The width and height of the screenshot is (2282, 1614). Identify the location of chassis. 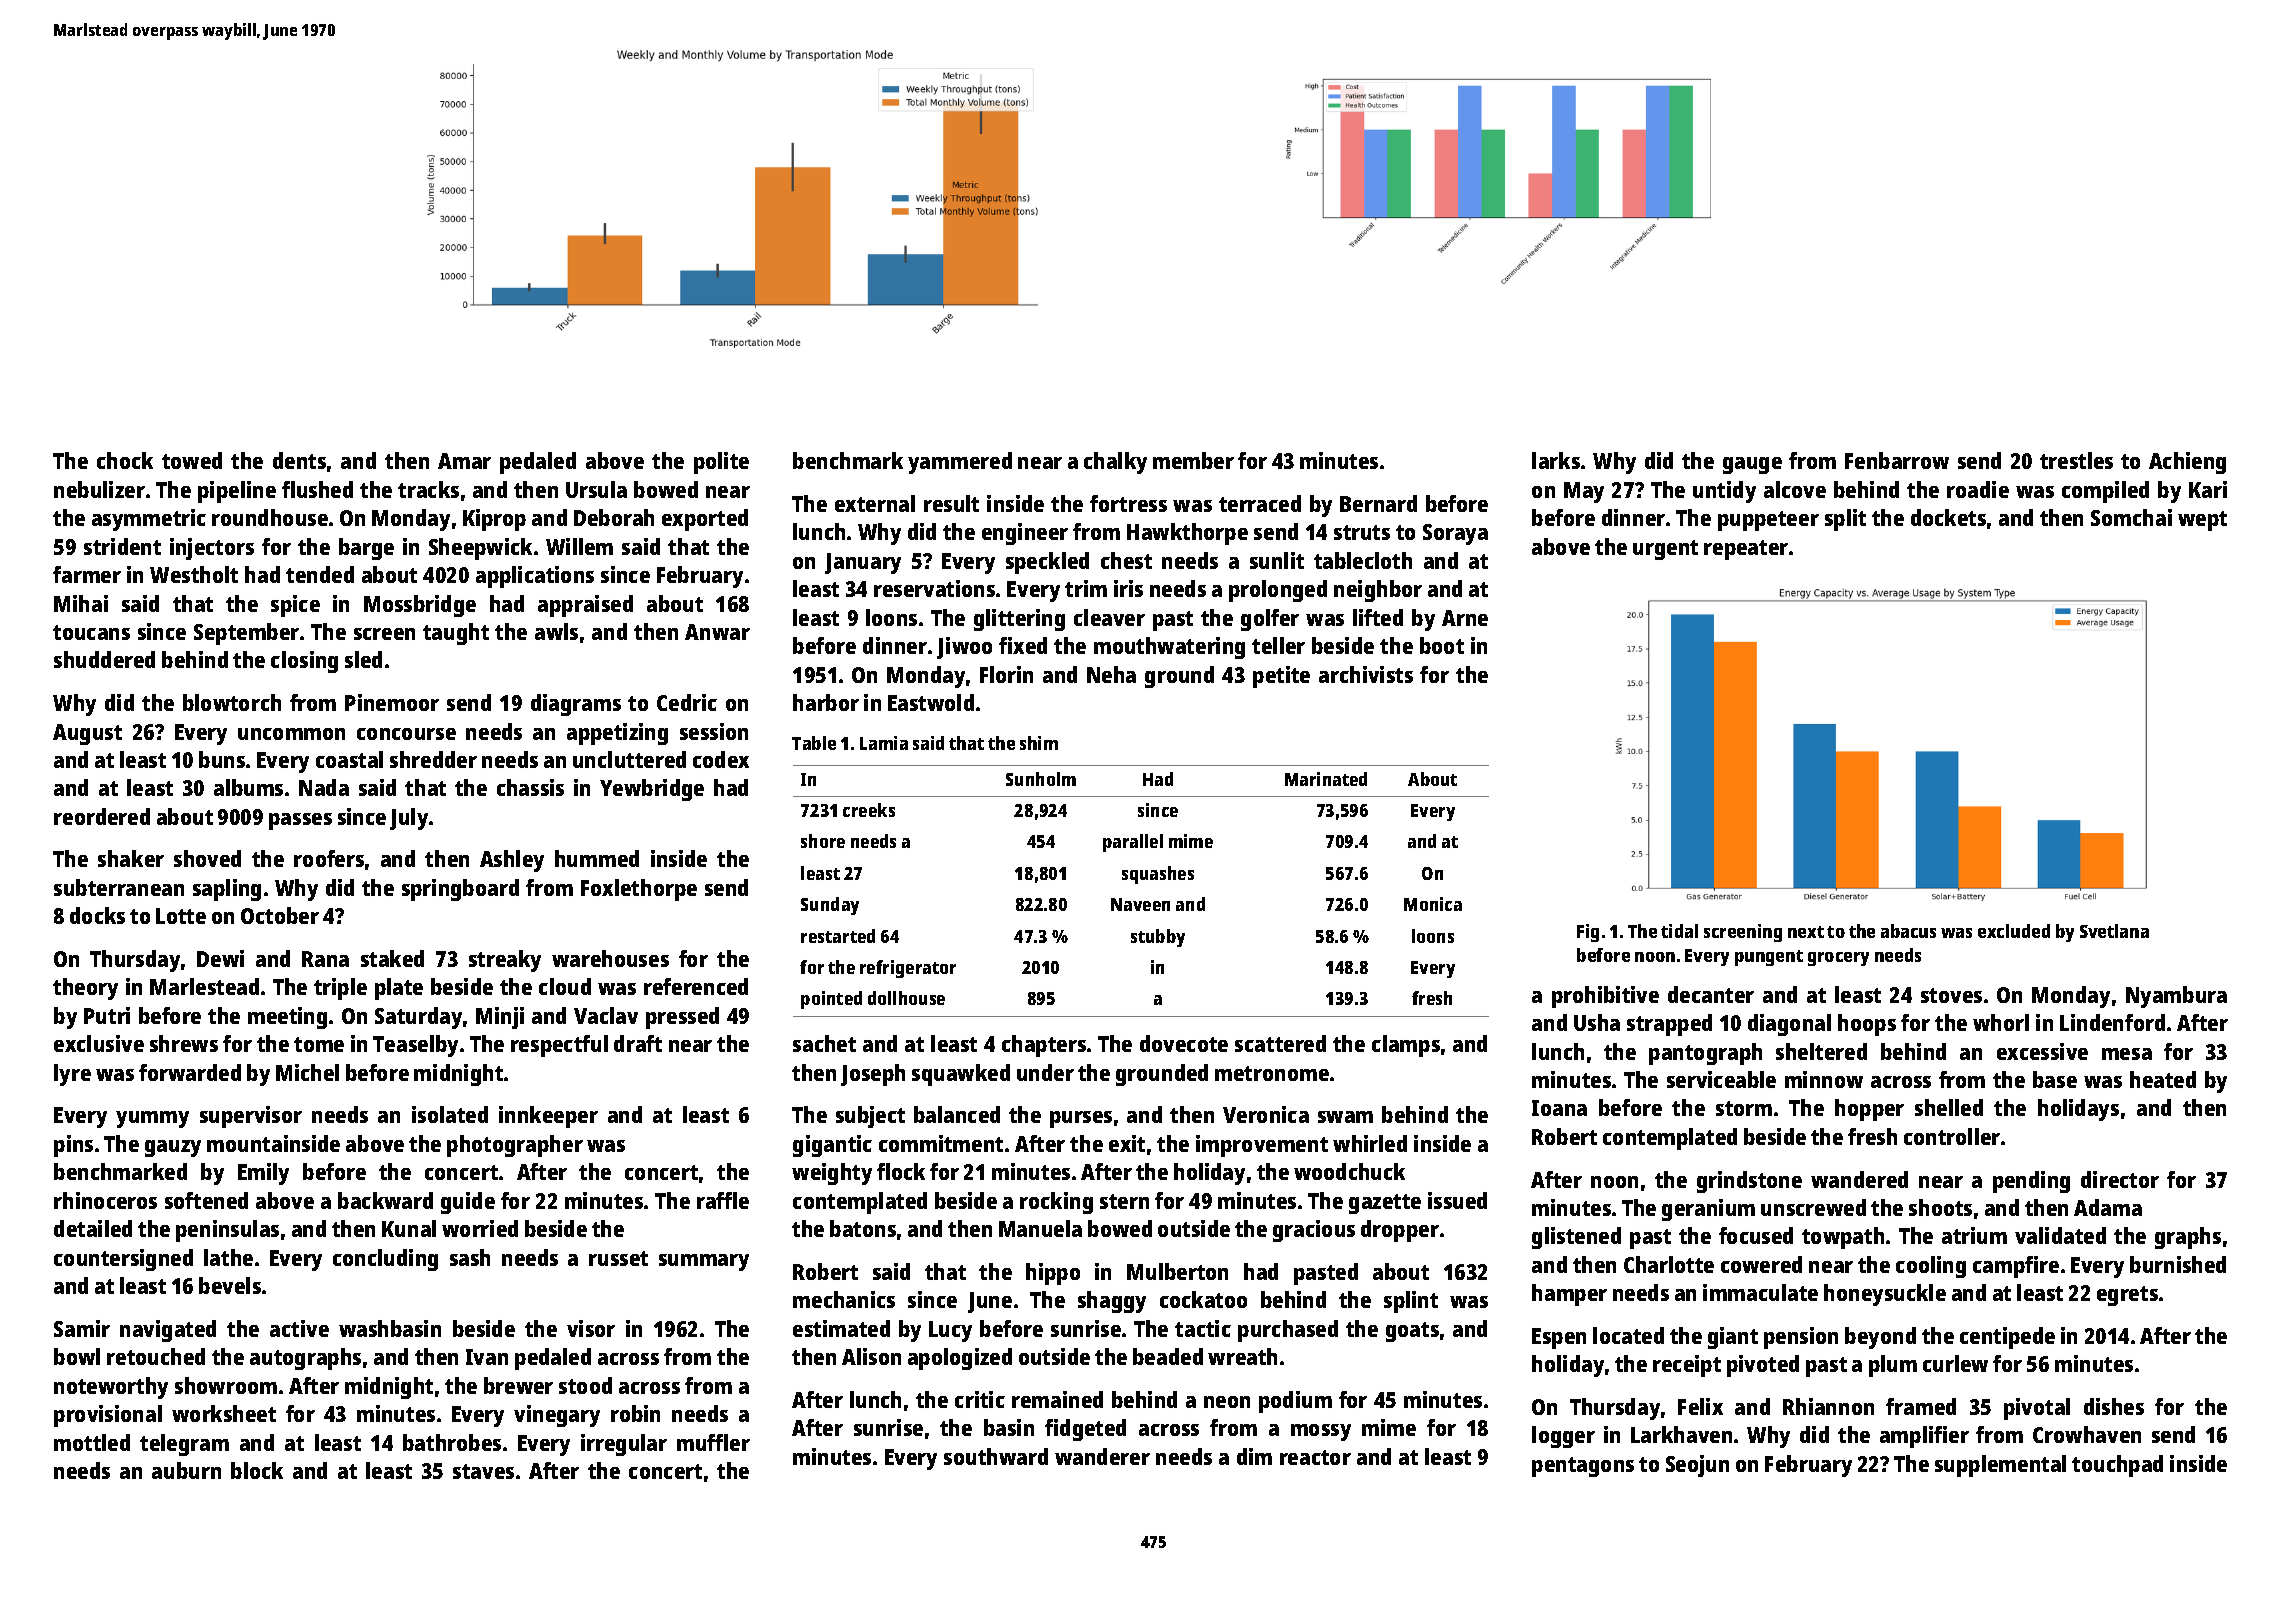
(530, 787).
